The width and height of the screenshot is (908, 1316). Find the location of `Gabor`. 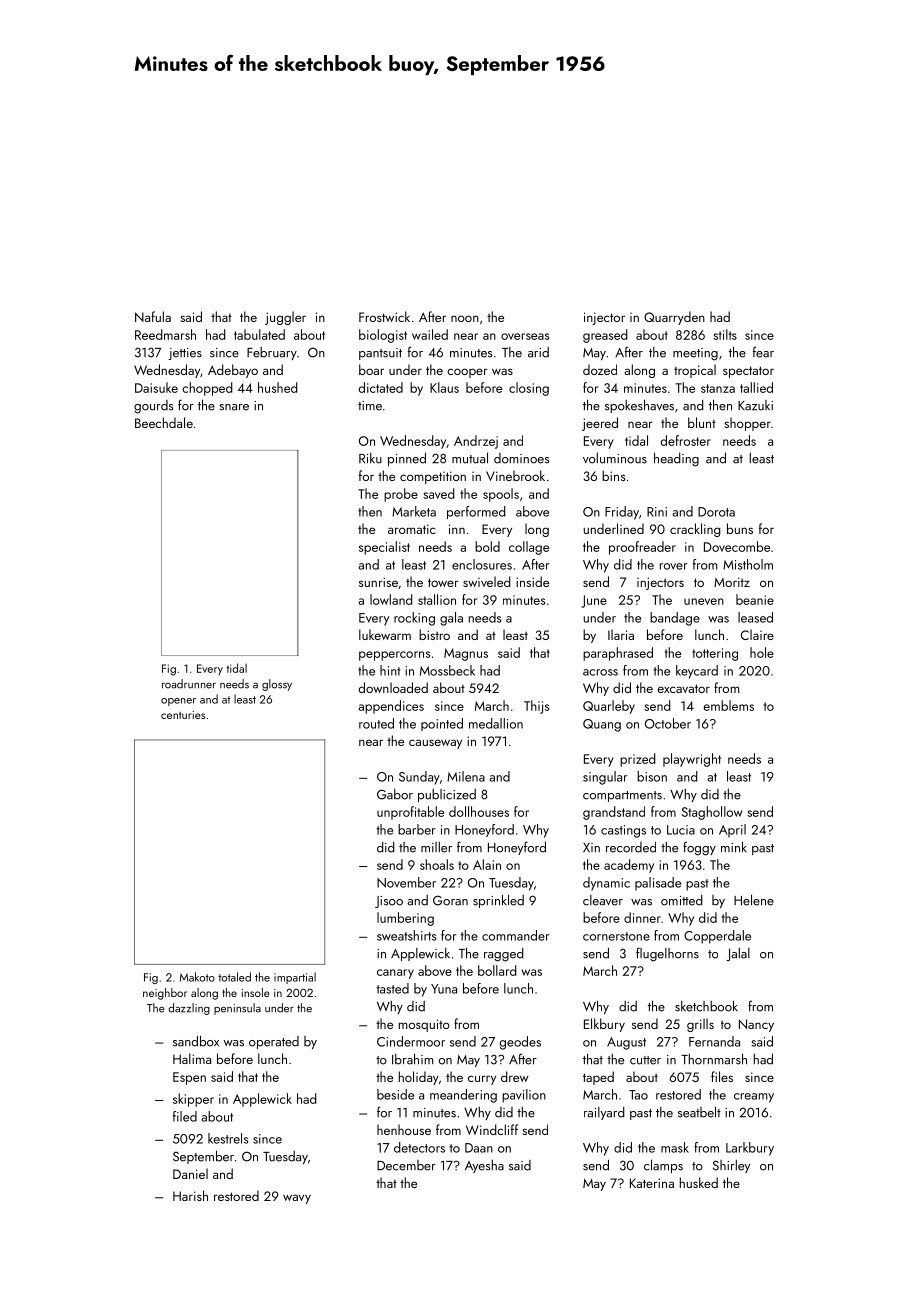

Gabor is located at coordinates (395, 794).
